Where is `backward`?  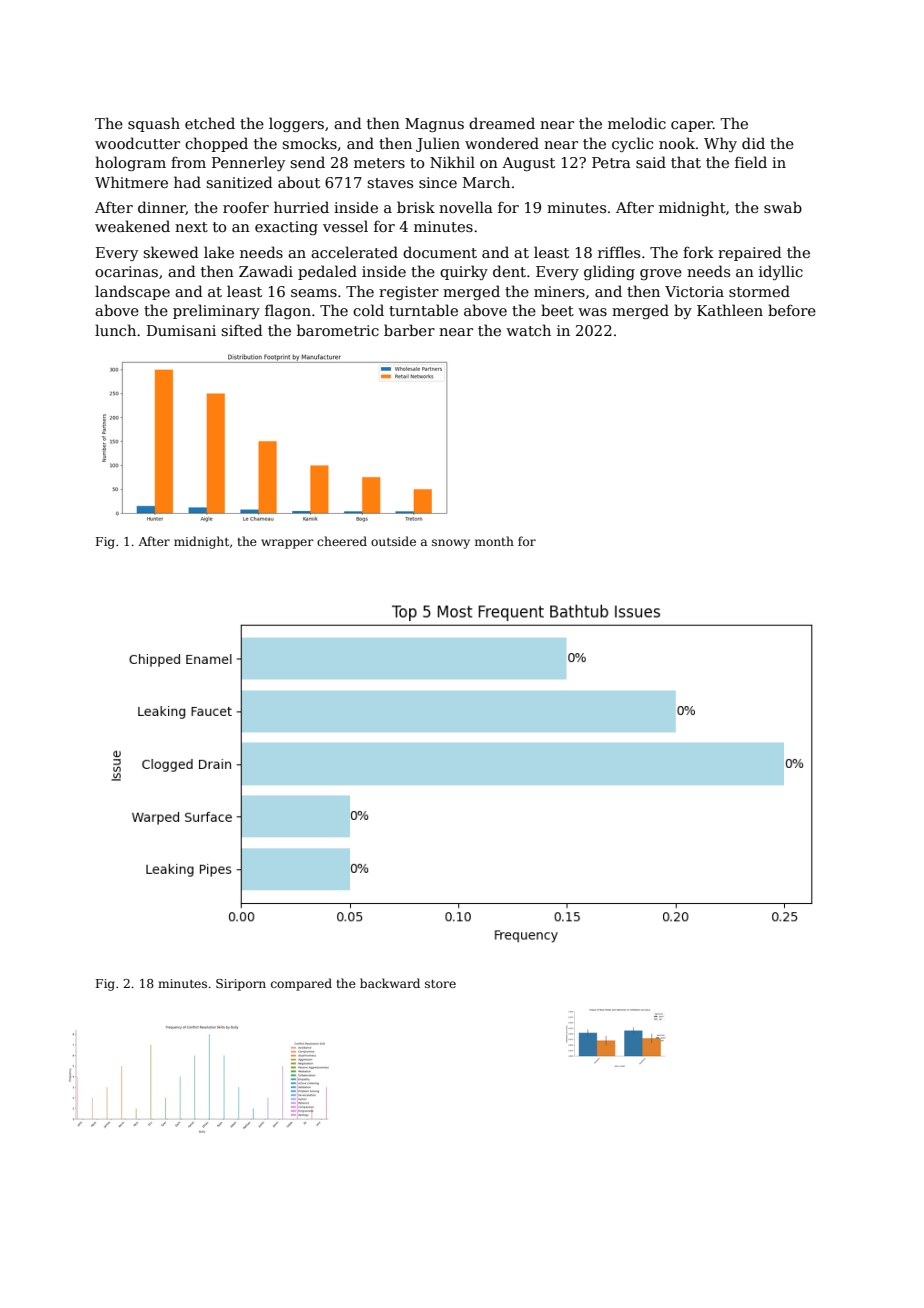 backward is located at coordinates (390, 983).
